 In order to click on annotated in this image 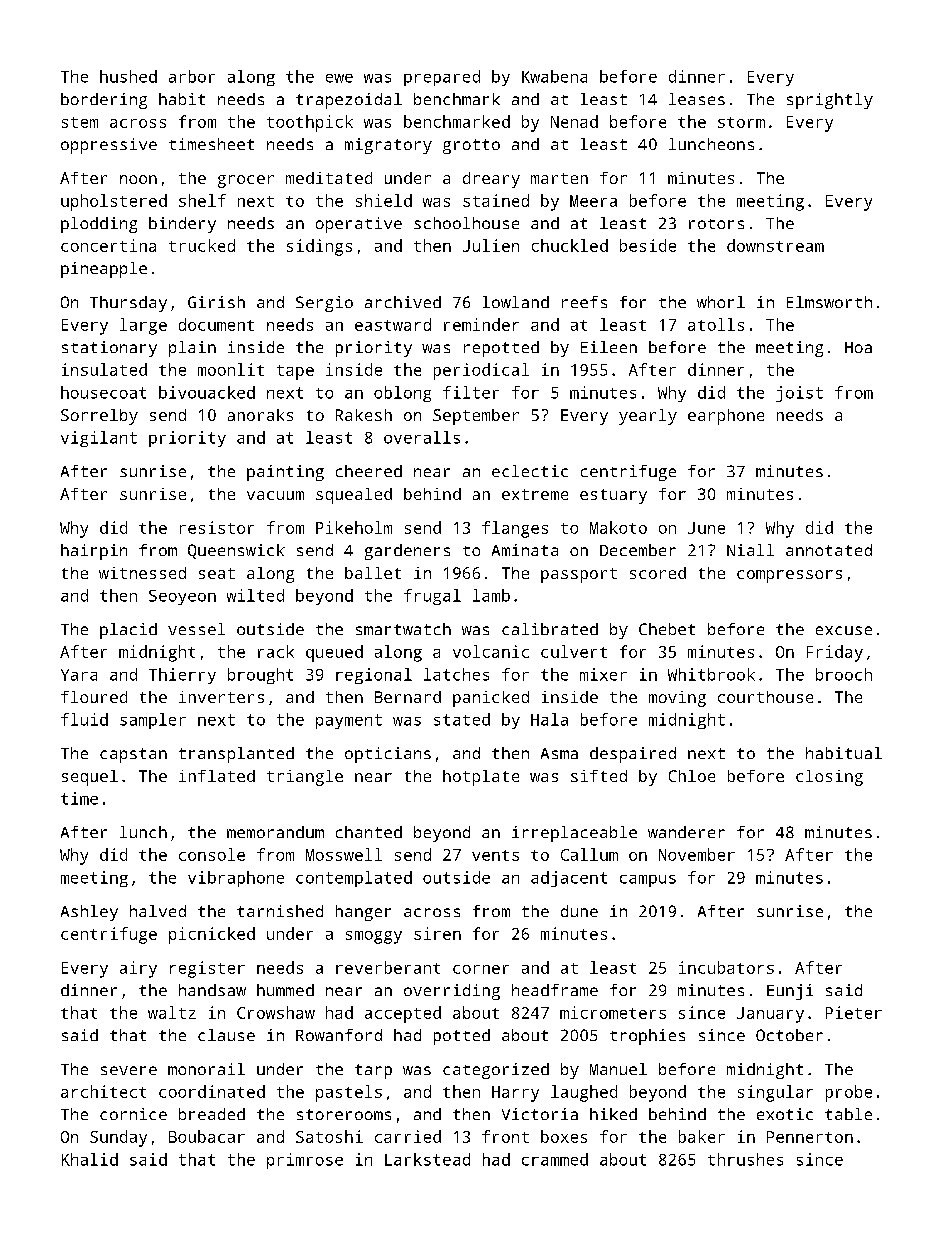, I will do `click(829, 550)`.
